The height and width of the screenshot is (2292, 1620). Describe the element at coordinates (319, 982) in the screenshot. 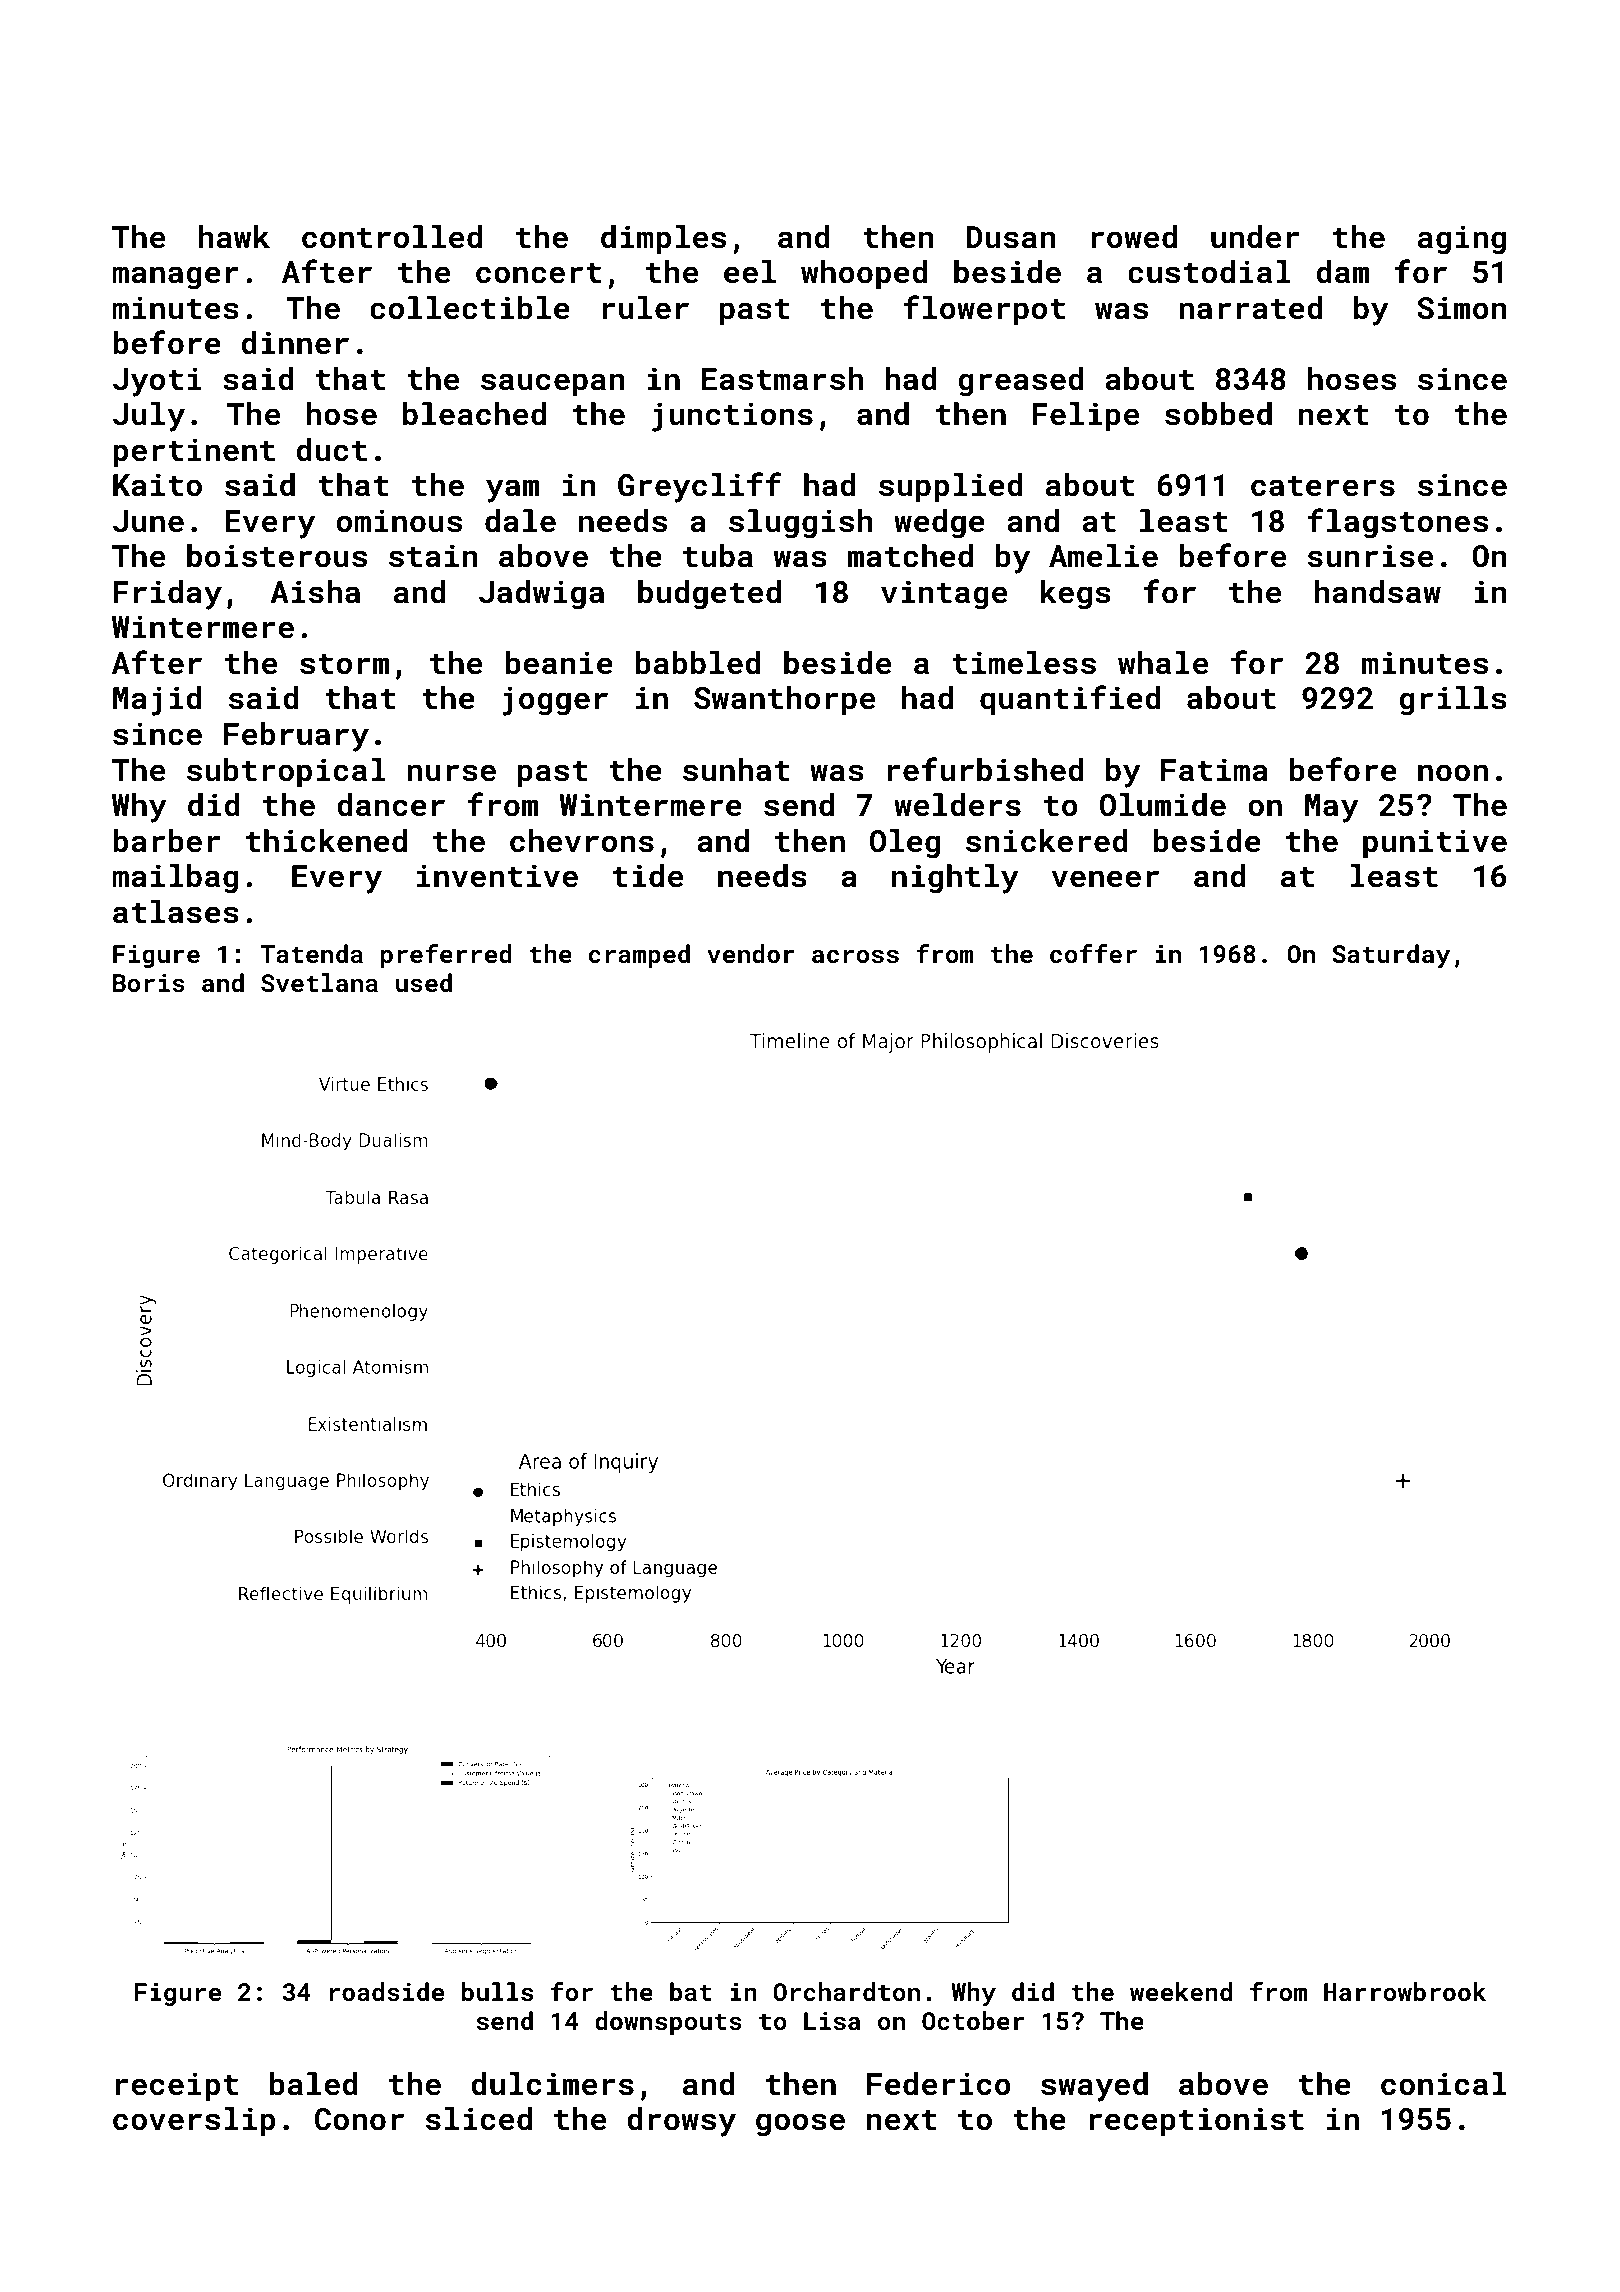

I see `Svetlana` at that location.
